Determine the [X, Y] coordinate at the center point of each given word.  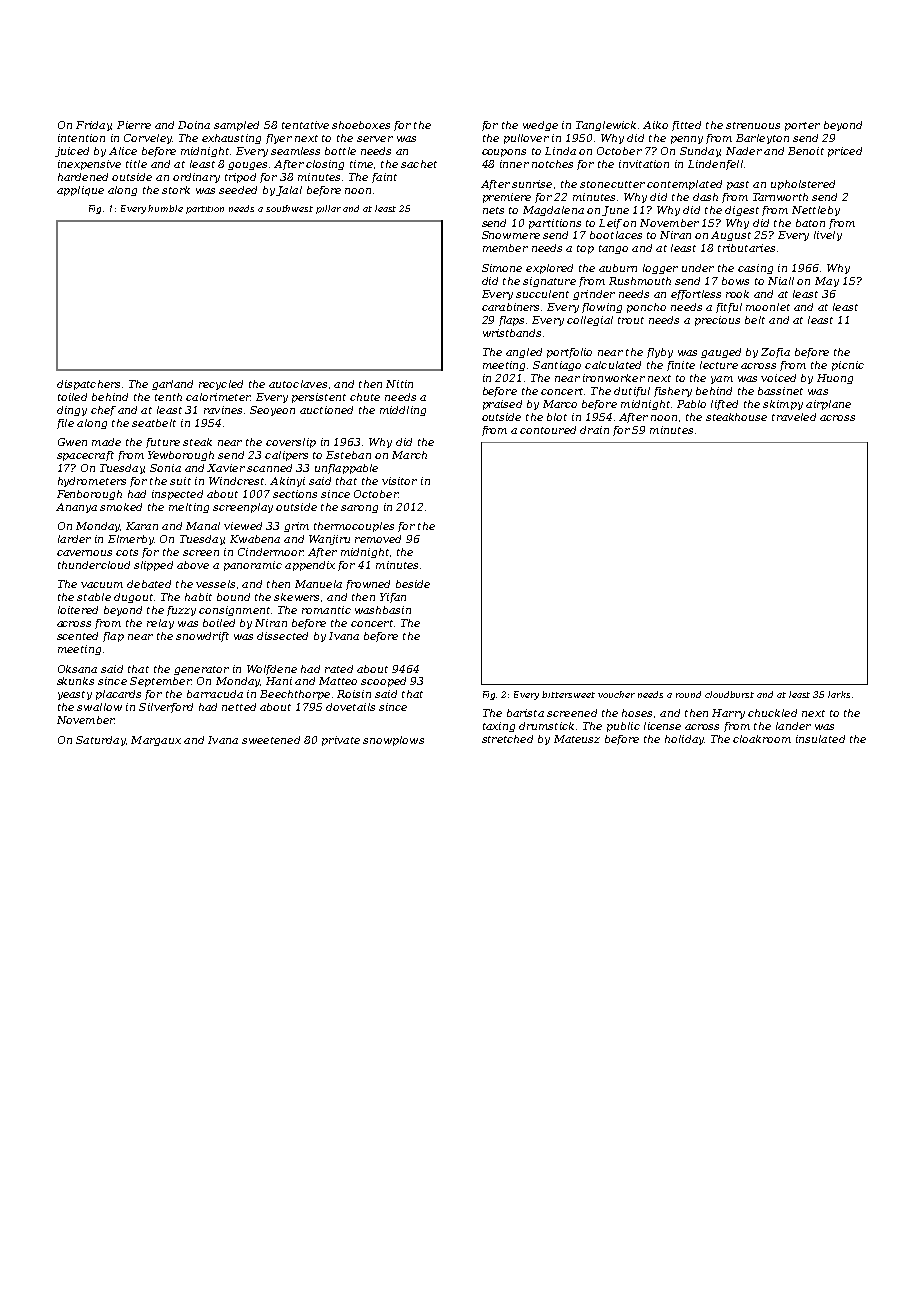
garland [172, 385]
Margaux [156, 741]
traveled [794, 417]
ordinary [196, 178]
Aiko [655, 125]
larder [74, 539]
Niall [781, 281]
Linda [560, 151]
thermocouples [354, 527]
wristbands [512, 333]
